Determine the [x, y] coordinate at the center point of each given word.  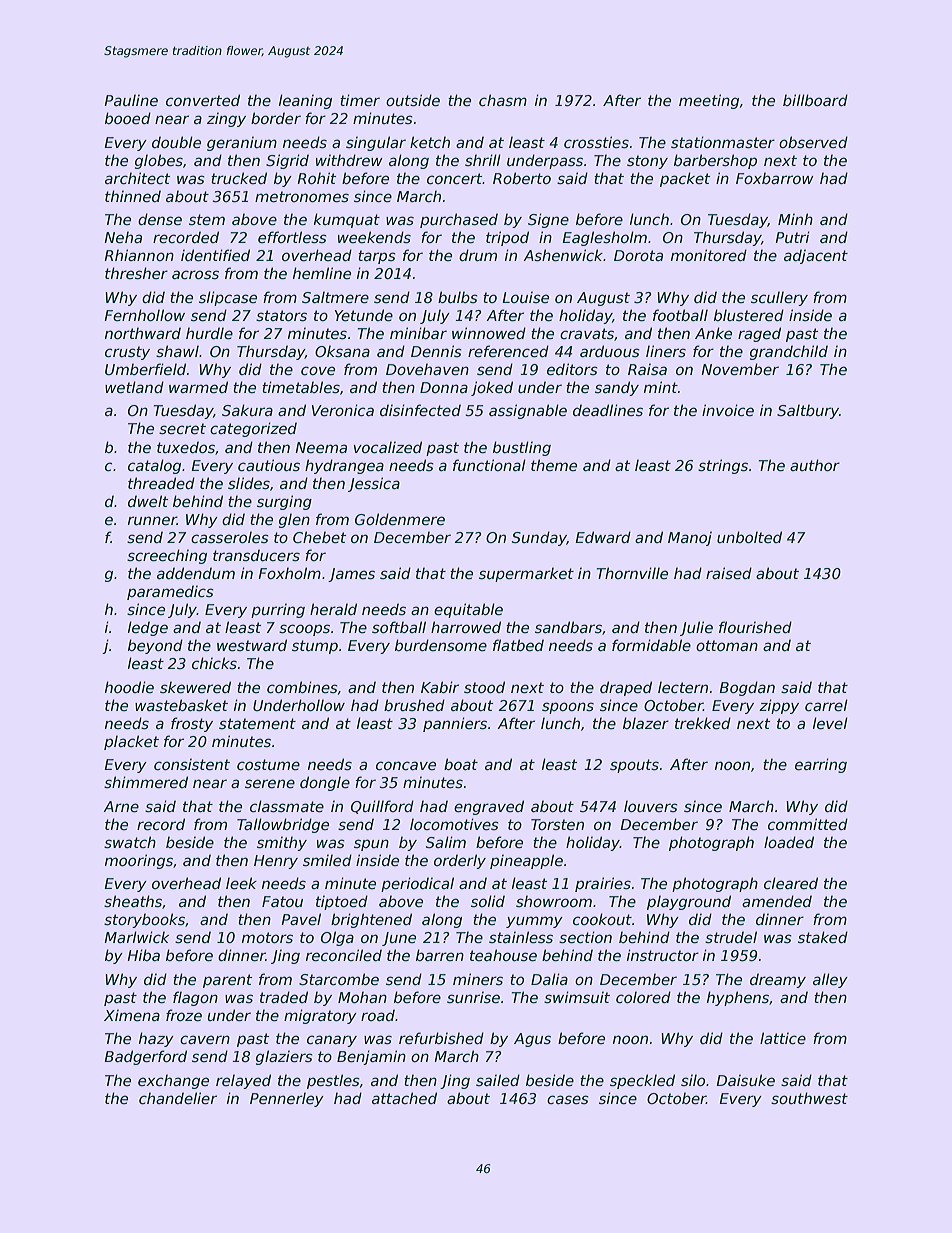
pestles [333, 1081]
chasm [503, 100]
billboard [815, 100]
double [176, 142]
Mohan [362, 997]
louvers [651, 806]
